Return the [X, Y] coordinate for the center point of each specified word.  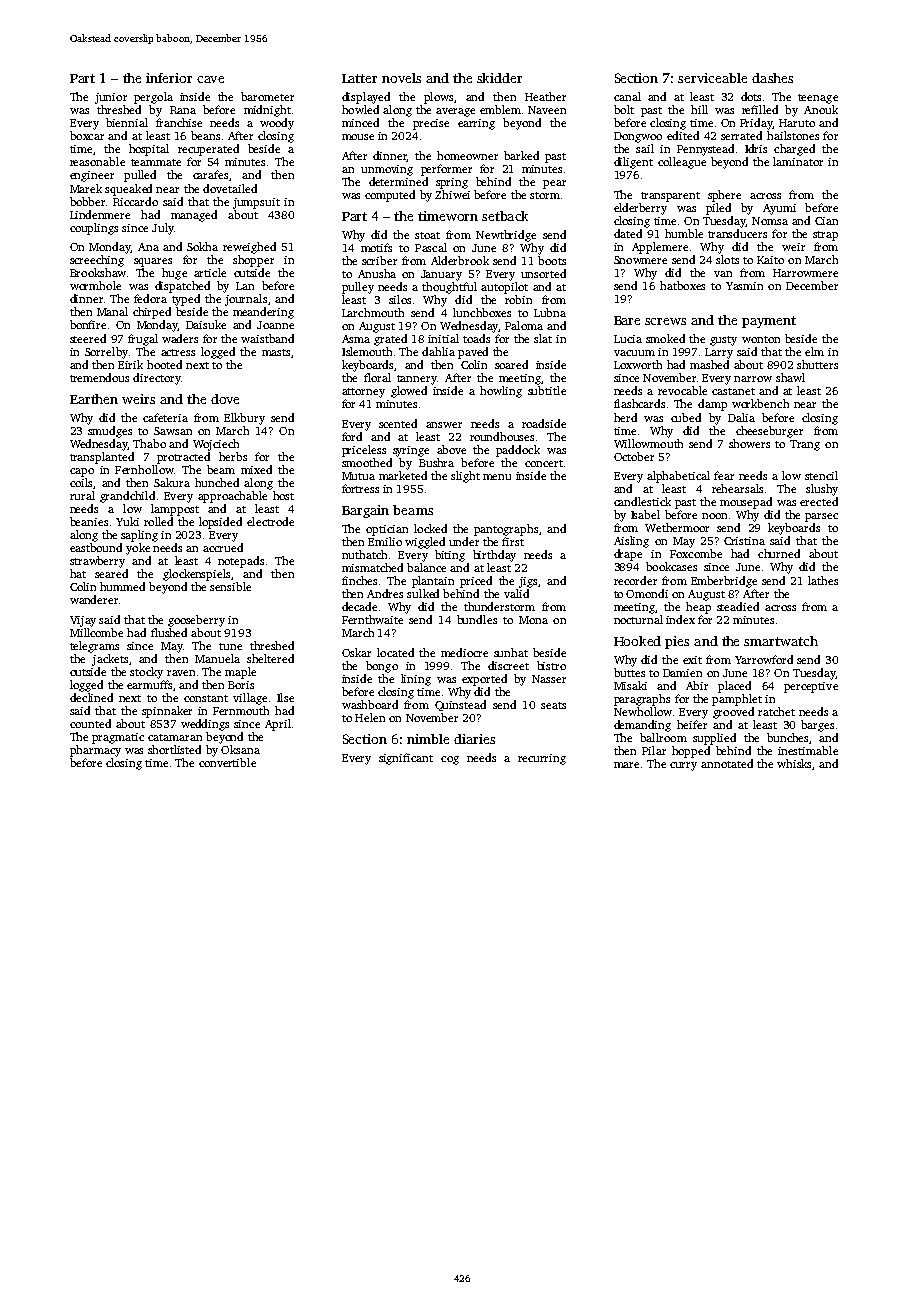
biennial [127, 122]
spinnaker [167, 712]
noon [714, 516]
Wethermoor [677, 527]
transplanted [102, 458]
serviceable [712, 78]
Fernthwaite [372, 619]
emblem [500, 109]
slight [465, 477]
